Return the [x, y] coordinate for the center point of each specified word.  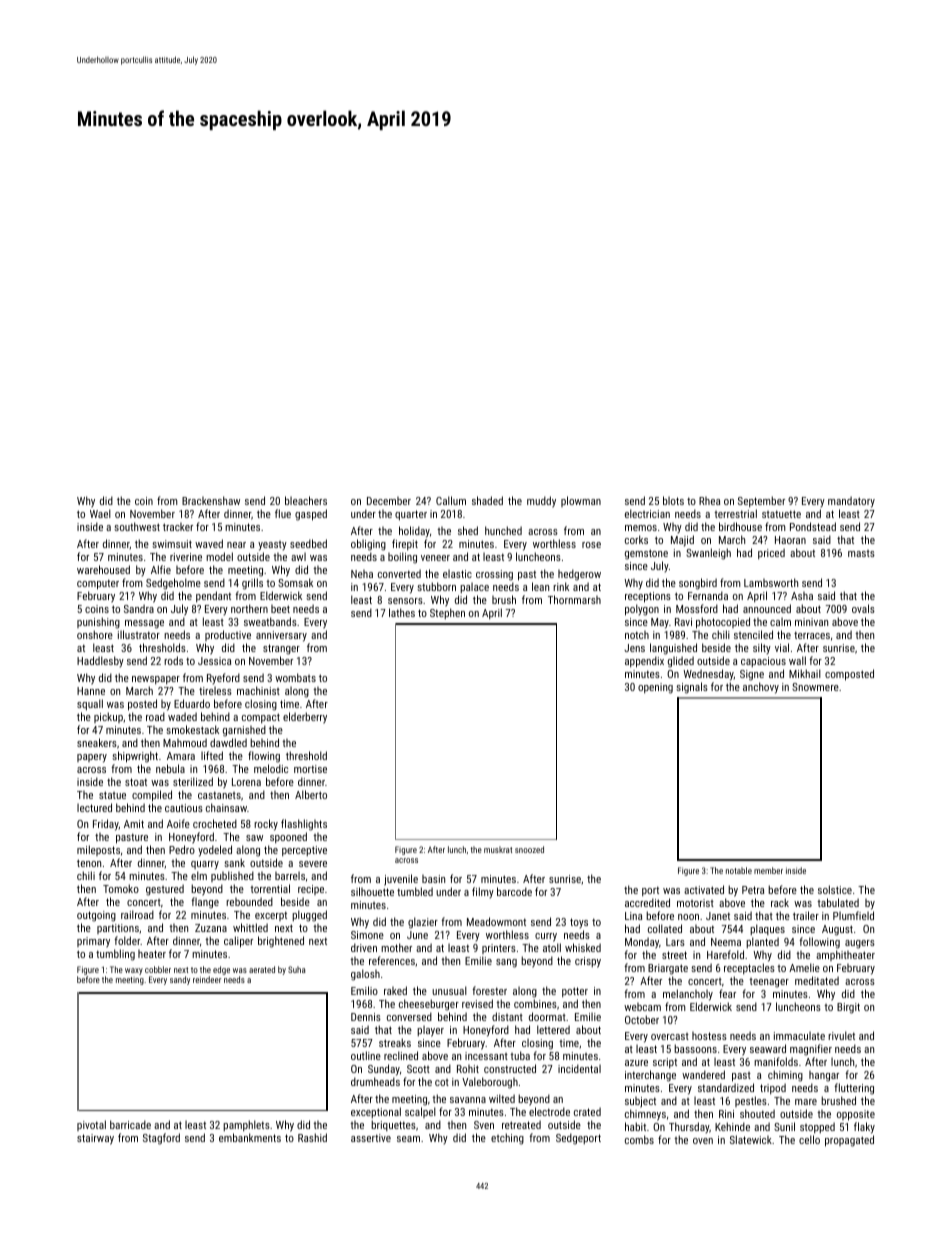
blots [673, 500]
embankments [250, 1137]
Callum [451, 500]
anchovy [761, 688]
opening [655, 688]
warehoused [103, 569]
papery [92, 758]
